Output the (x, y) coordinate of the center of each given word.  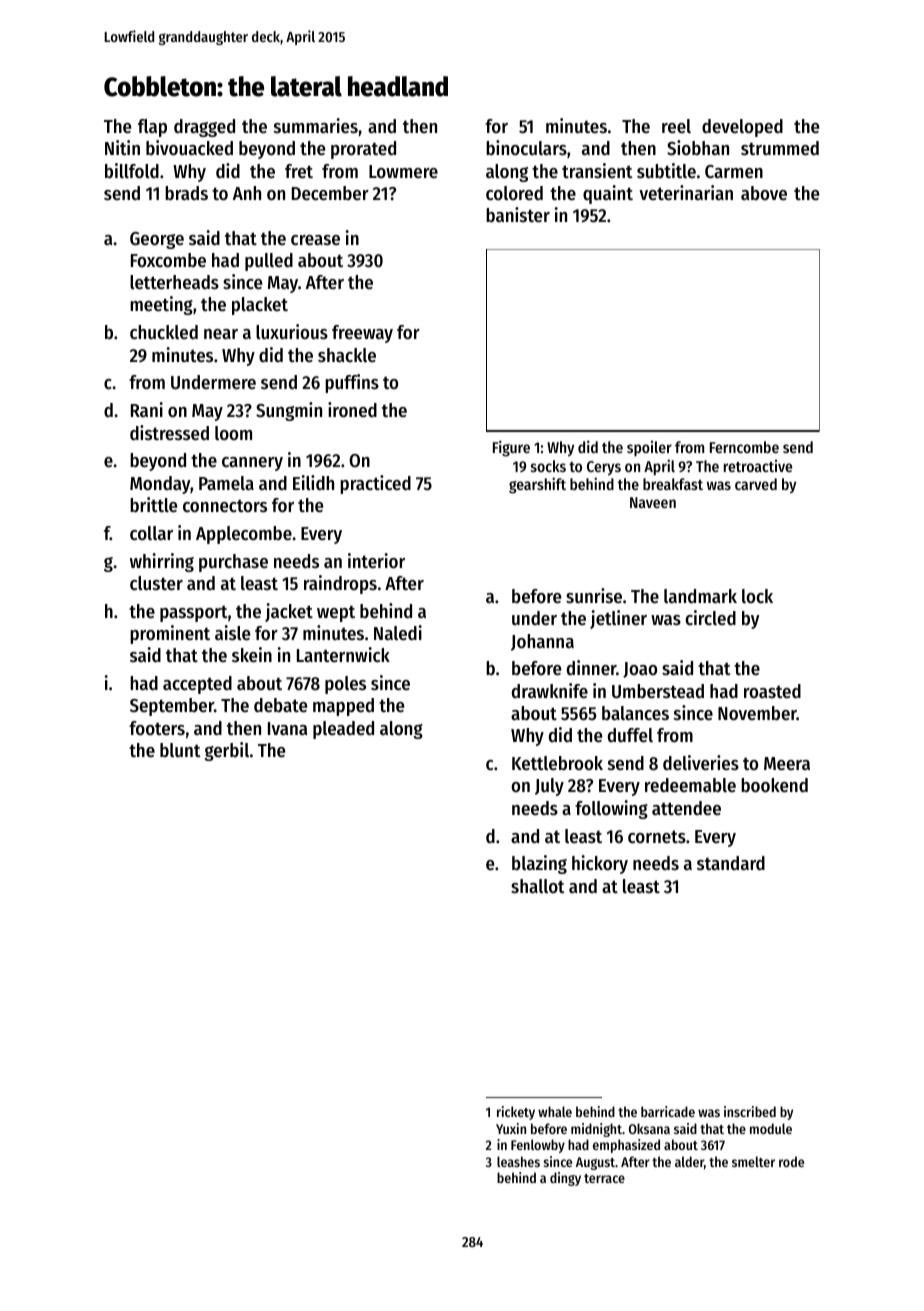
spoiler (649, 449)
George (157, 240)
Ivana (287, 728)
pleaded (343, 730)
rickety (516, 1113)
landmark (700, 596)
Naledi (398, 633)
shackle (347, 355)
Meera (787, 764)
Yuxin (511, 1128)
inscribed (750, 1111)
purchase (233, 563)
